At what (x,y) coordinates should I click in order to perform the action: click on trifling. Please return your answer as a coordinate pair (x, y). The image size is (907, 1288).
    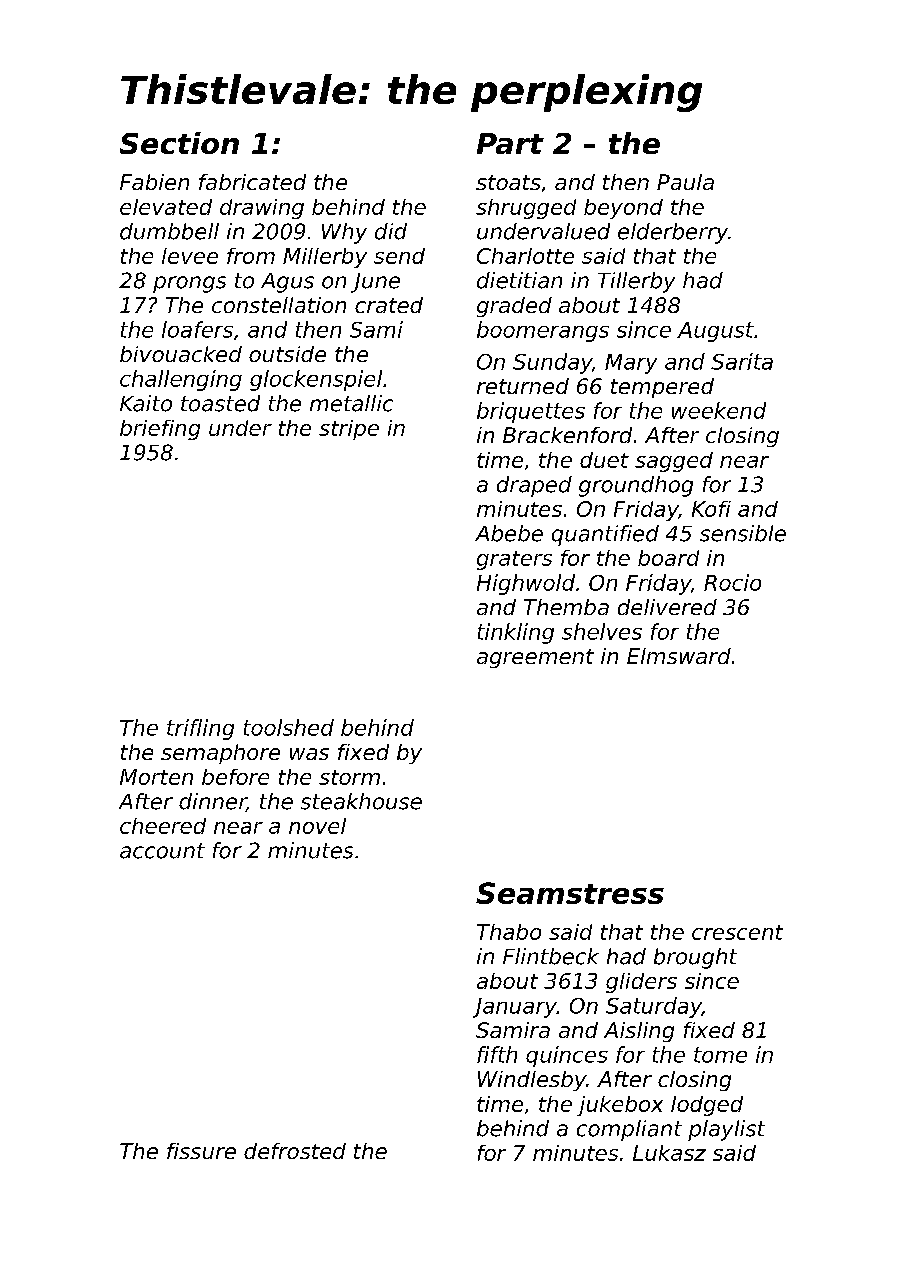
    Looking at the image, I should click on (200, 729).
